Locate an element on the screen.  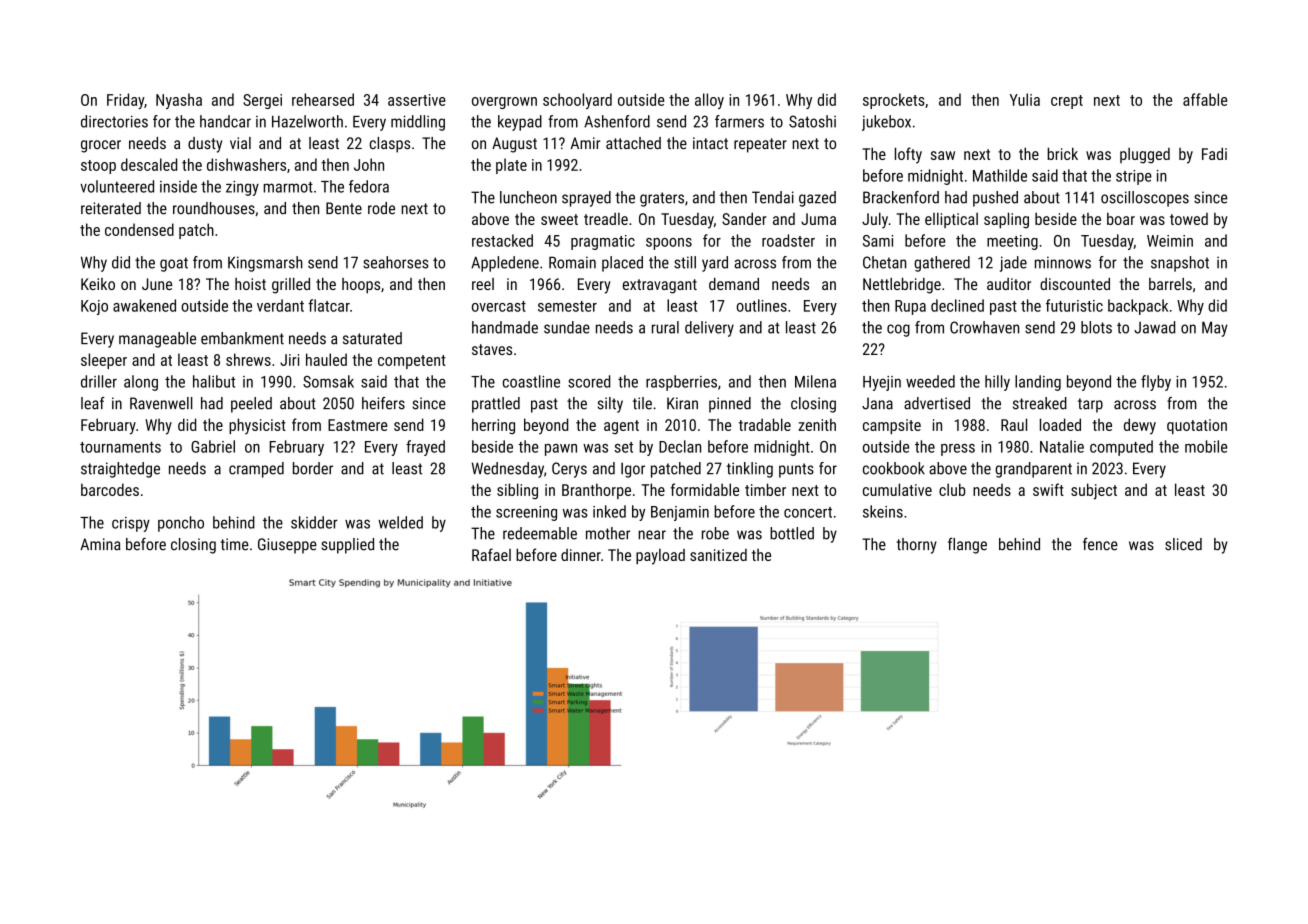
flatcar is located at coordinates (329, 305).
